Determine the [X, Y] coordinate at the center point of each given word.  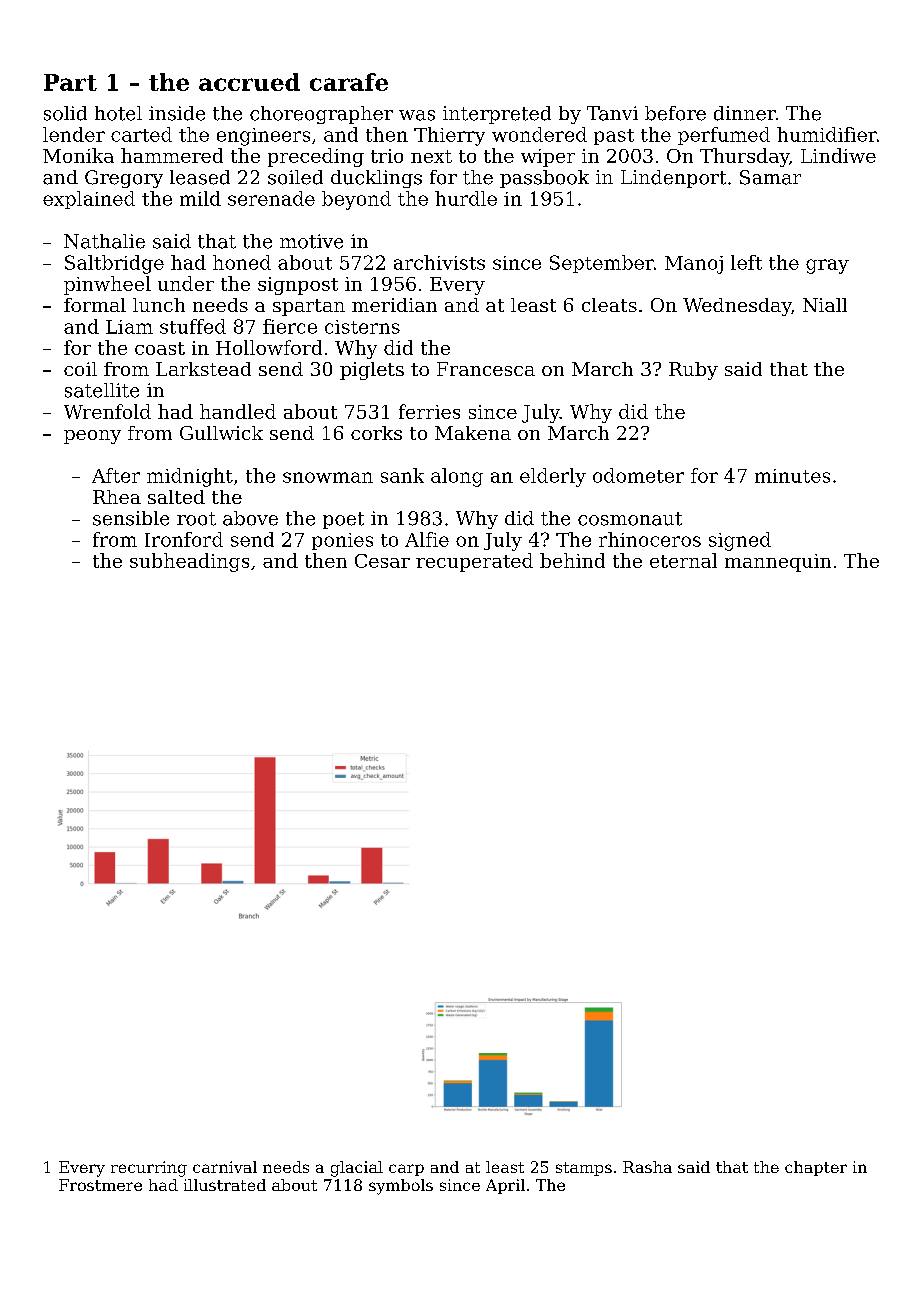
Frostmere [100, 1185]
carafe [349, 82]
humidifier [827, 134]
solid [65, 113]
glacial [357, 1169]
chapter [816, 1168]
